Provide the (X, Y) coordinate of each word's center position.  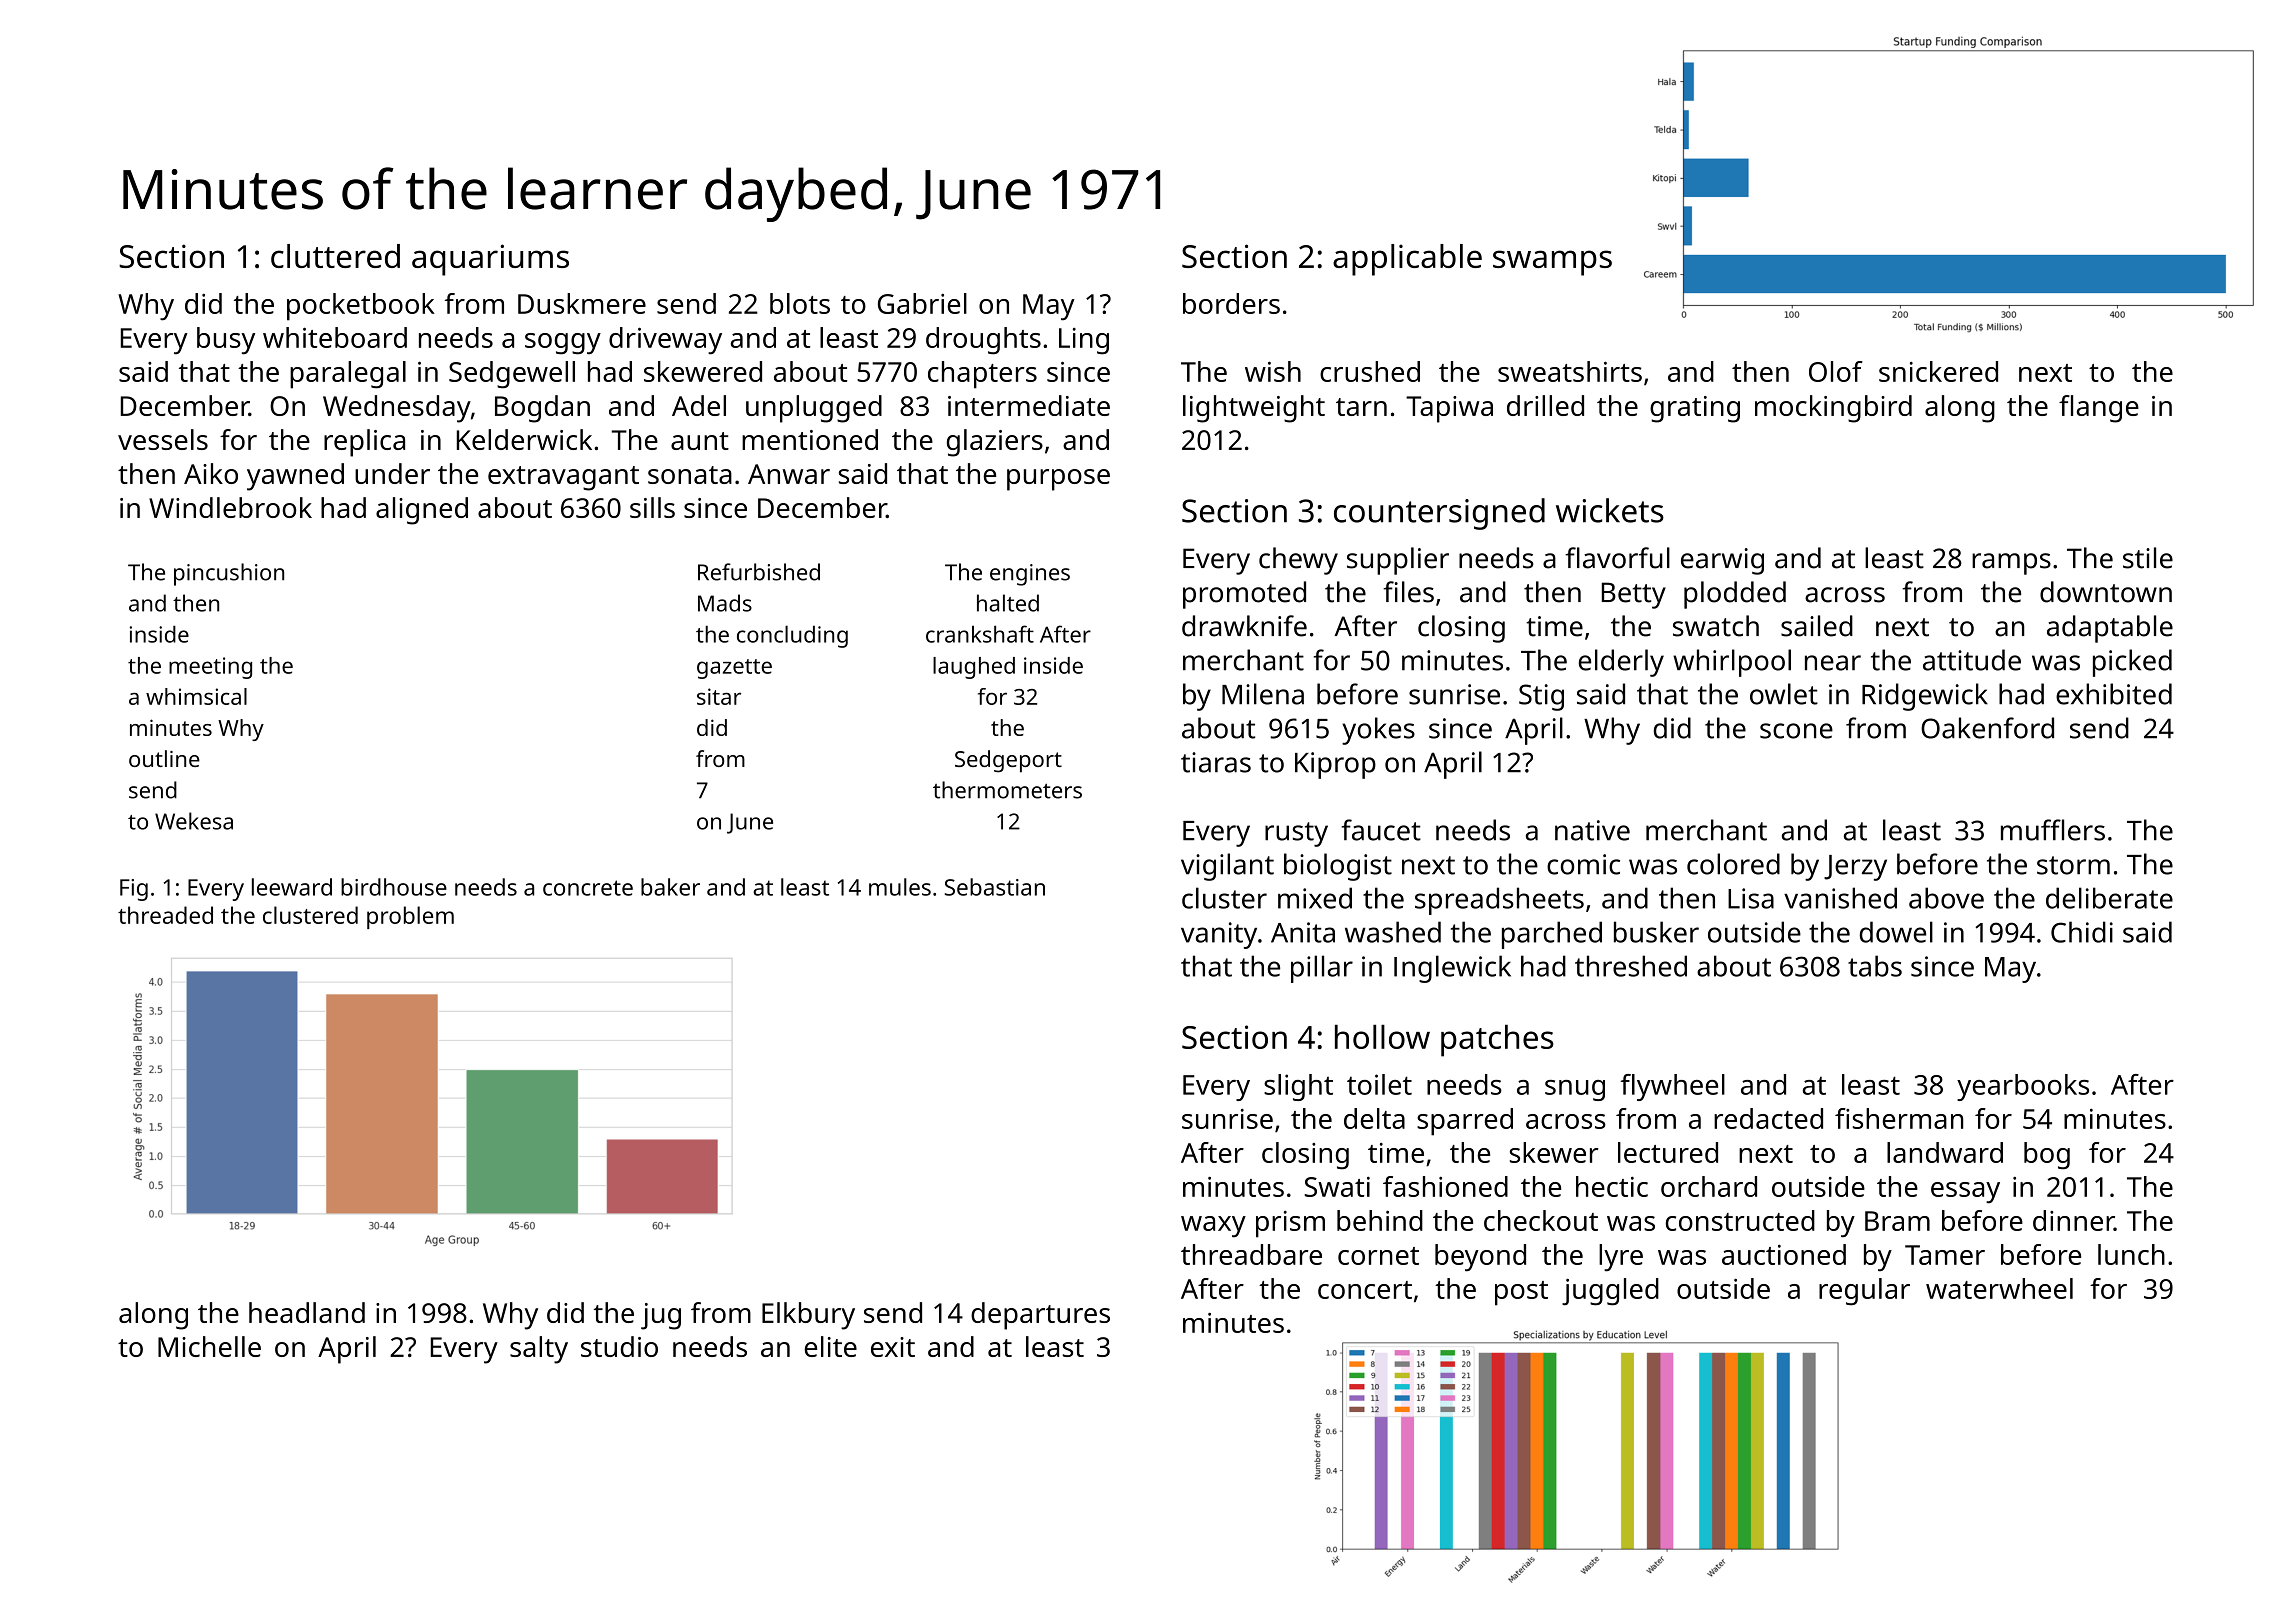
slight (1298, 1087)
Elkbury (808, 1316)
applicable (1407, 260)
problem (410, 917)
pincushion (229, 574)
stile (2148, 558)
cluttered (335, 256)
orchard (1709, 1186)
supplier (1398, 561)
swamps (1552, 263)
